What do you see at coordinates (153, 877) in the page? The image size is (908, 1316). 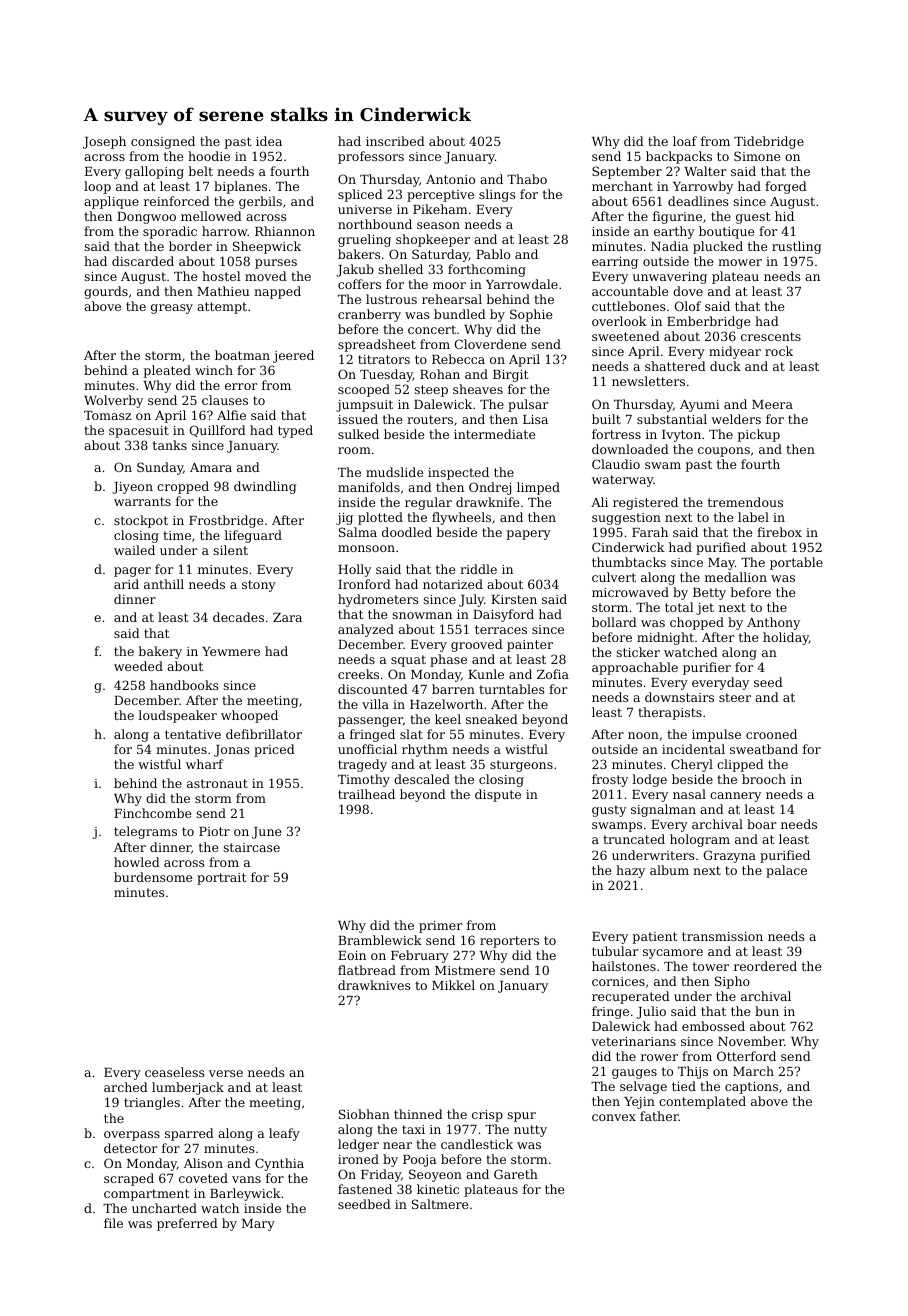 I see `burdensome` at bounding box center [153, 877].
